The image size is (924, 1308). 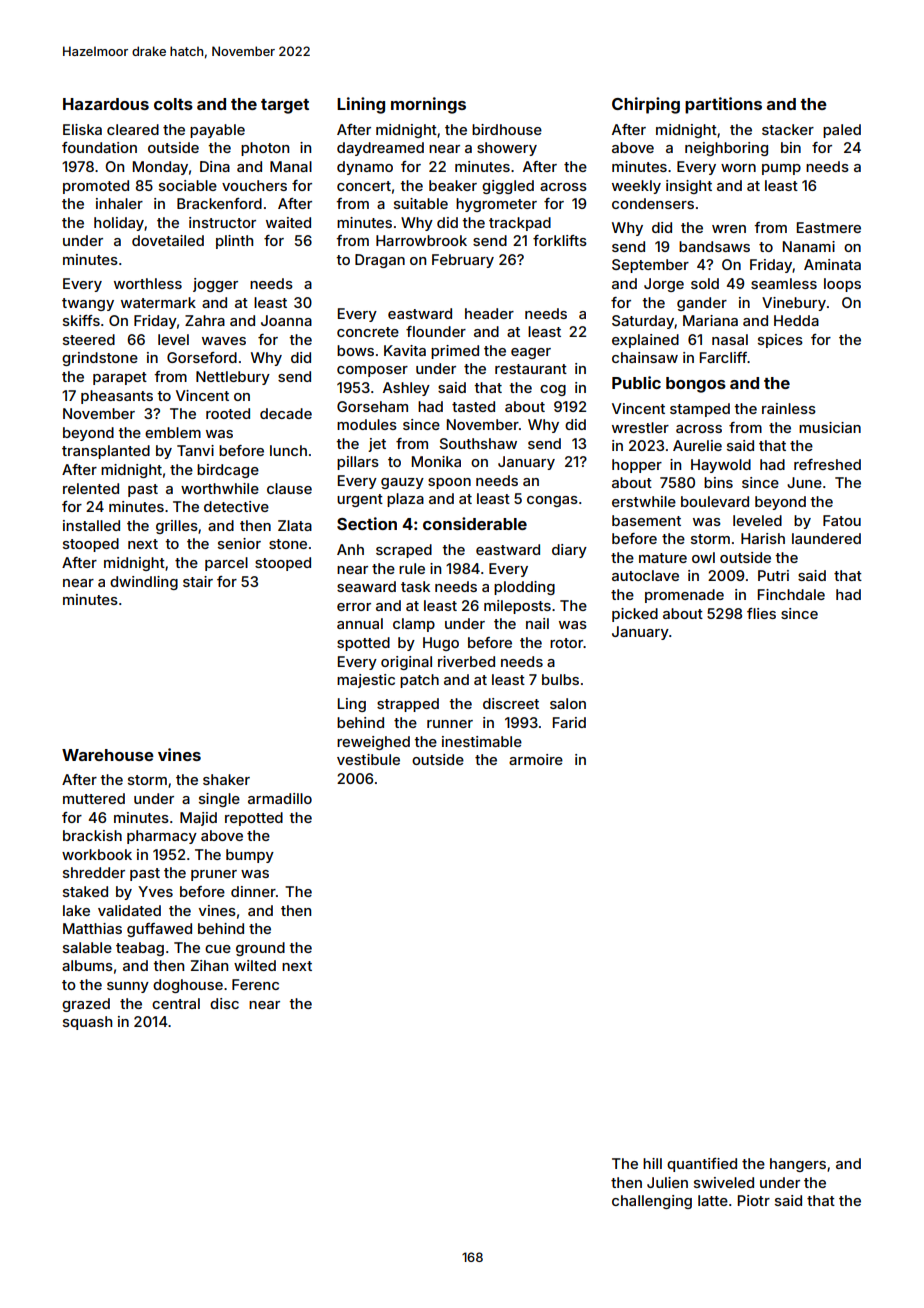 What do you see at coordinates (636, 382) in the screenshot?
I see `Public` at bounding box center [636, 382].
